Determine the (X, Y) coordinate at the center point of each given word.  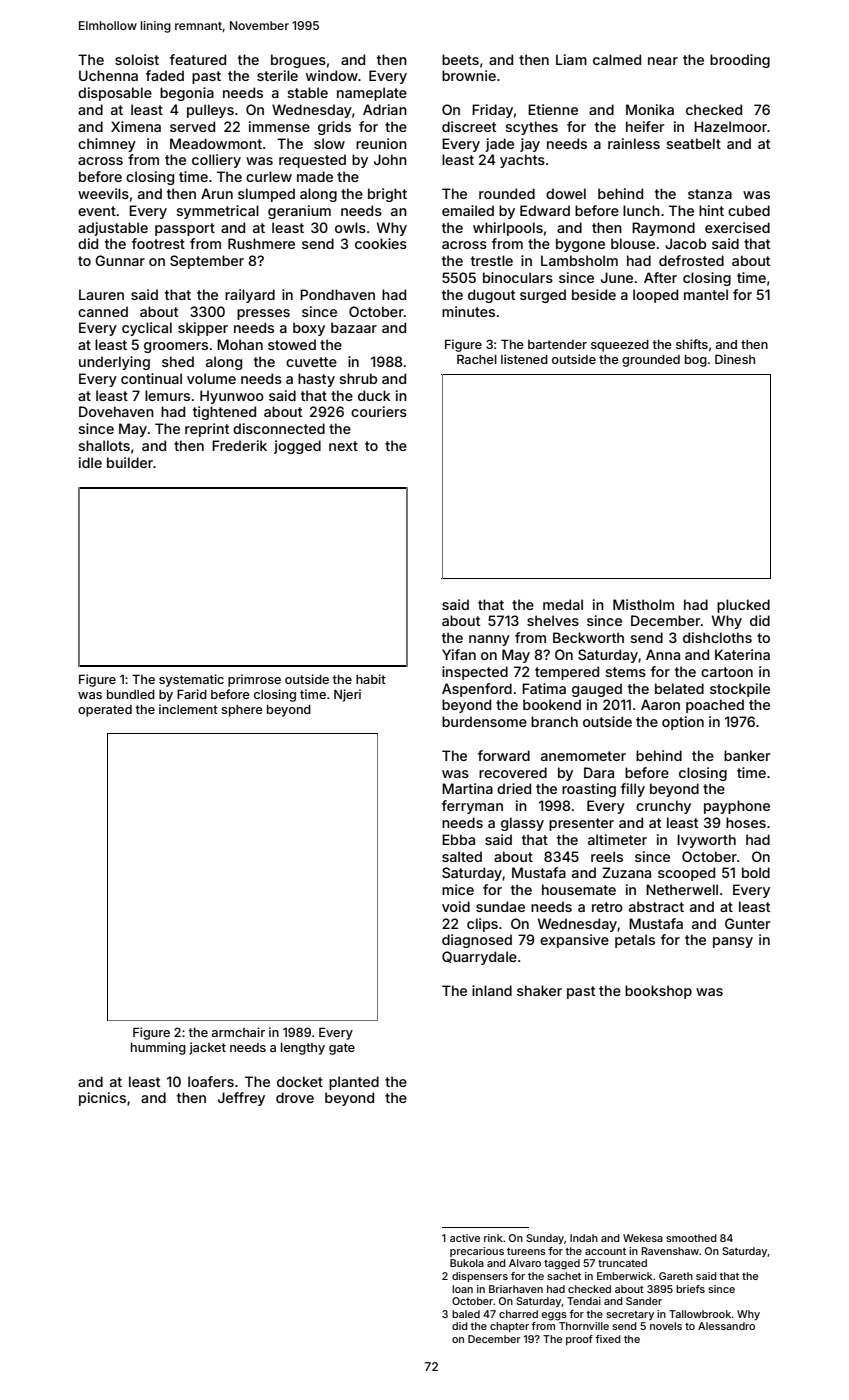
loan (462, 1289)
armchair (238, 1032)
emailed (468, 210)
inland (492, 990)
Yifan (459, 654)
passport (185, 229)
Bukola (467, 1263)
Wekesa (643, 1238)
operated (105, 711)
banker (747, 755)
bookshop (658, 992)
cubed (749, 210)
